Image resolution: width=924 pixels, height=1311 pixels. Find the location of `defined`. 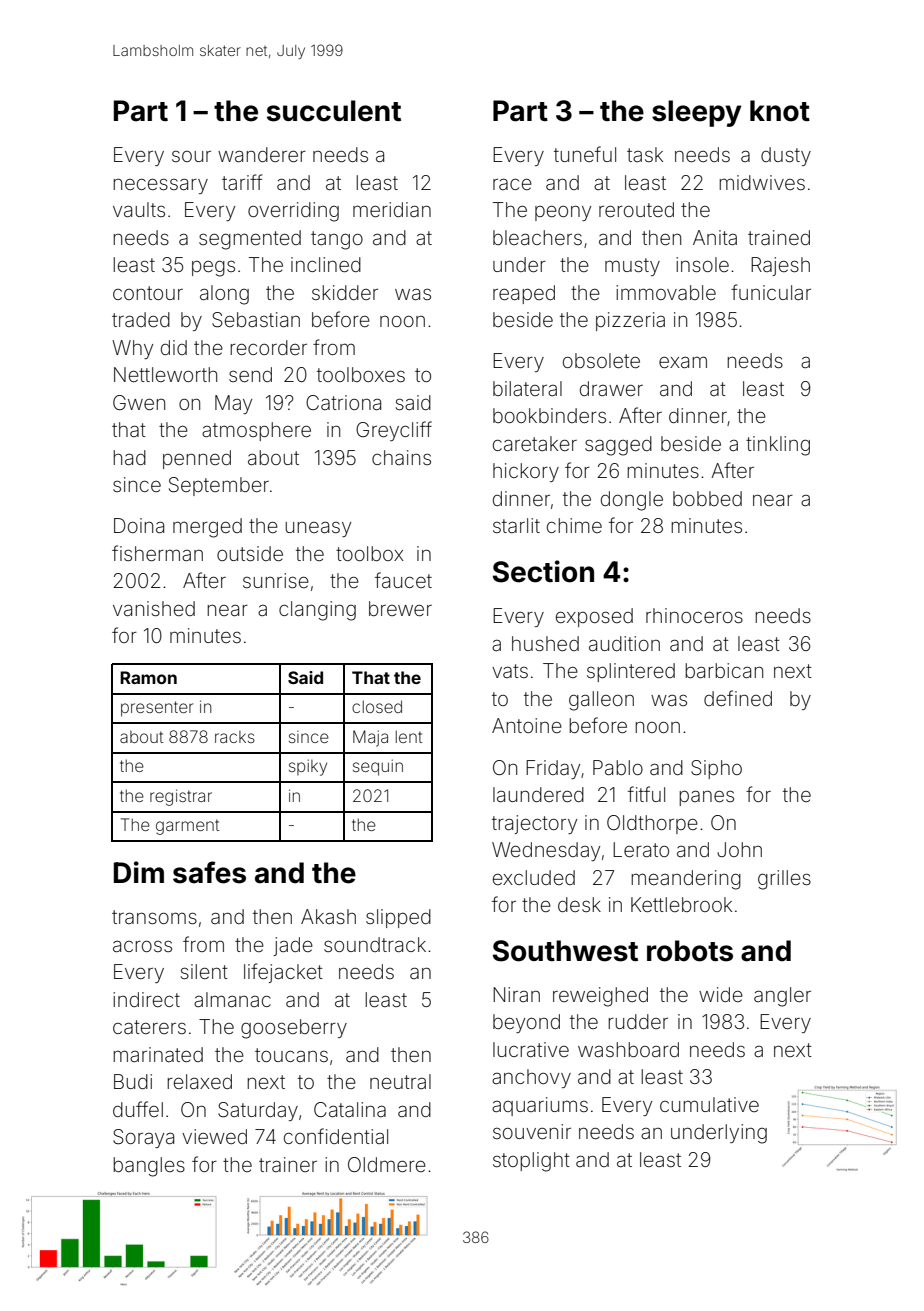

defined is located at coordinates (738, 698).
